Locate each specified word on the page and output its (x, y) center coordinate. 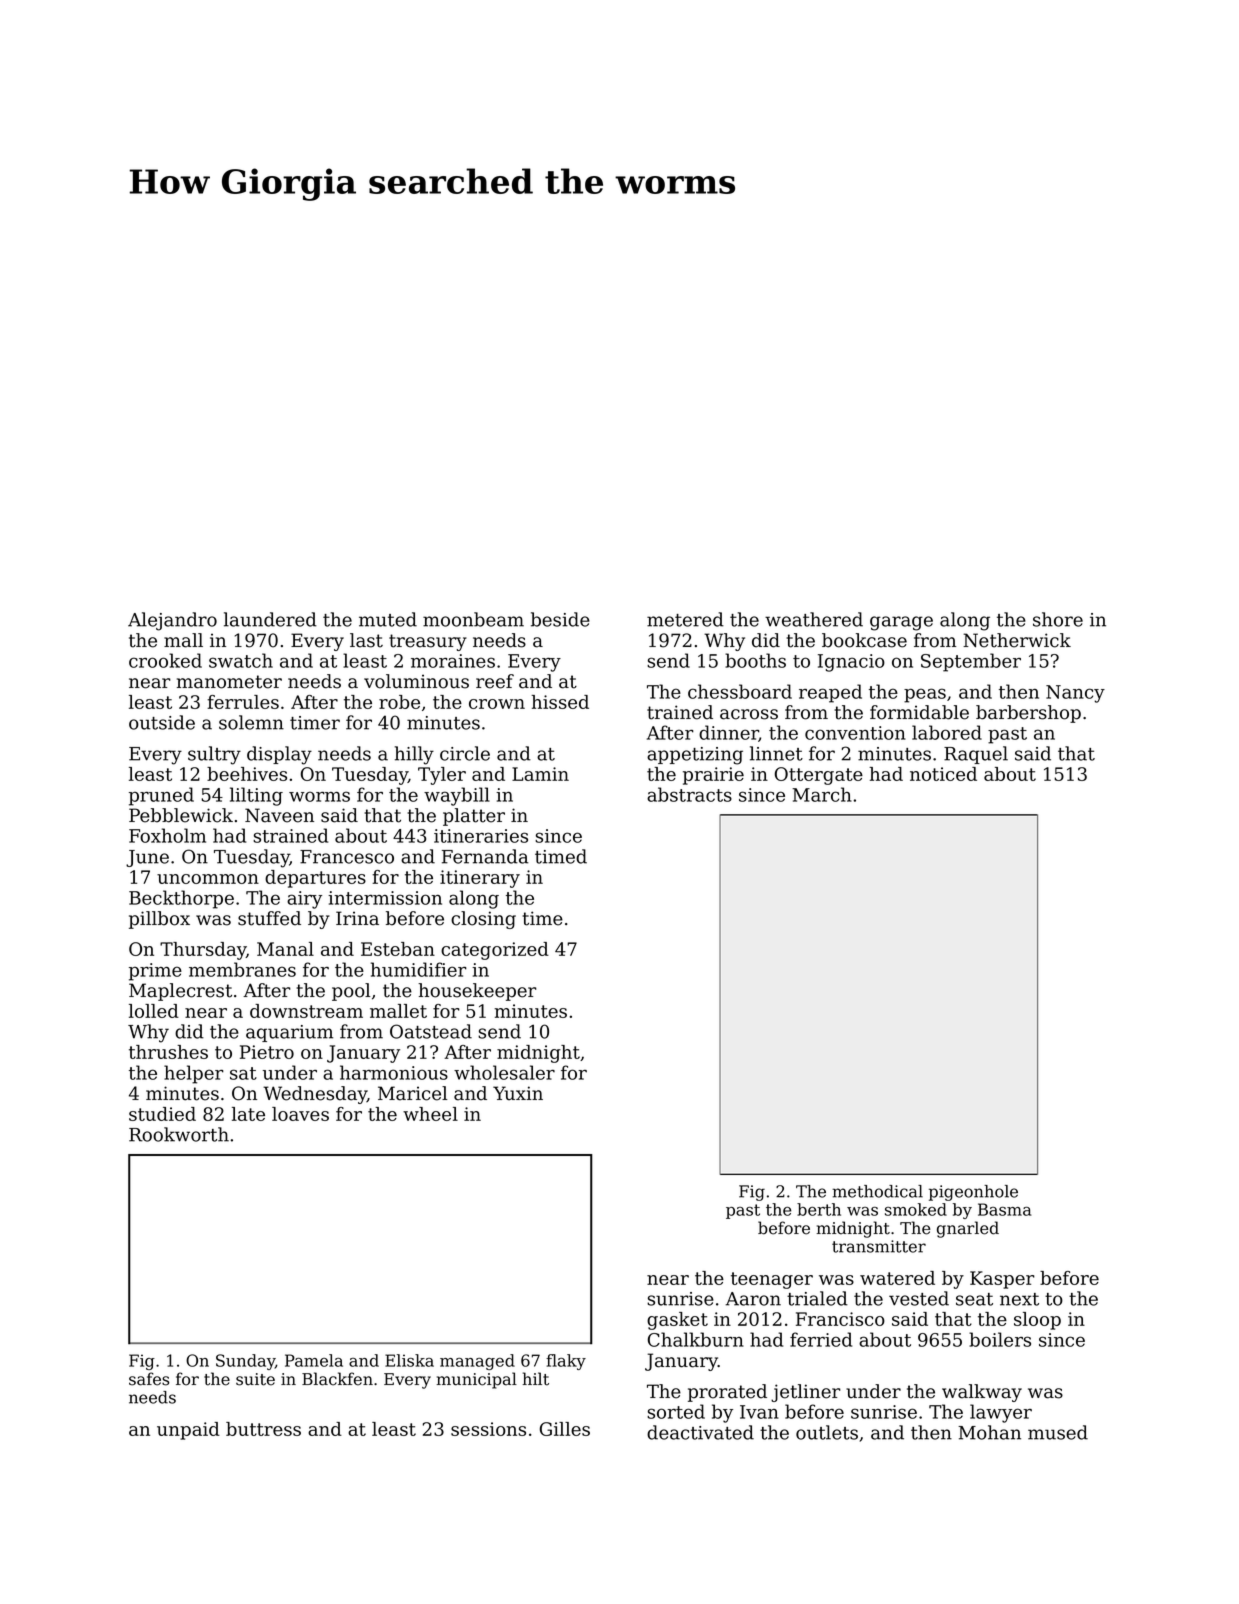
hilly (414, 755)
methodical (877, 1191)
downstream (306, 1011)
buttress (263, 1429)
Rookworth (179, 1134)
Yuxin (518, 1093)
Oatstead (431, 1031)
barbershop (1028, 714)
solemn (251, 722)
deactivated (700, 1432)
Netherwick (1017, 640)
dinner (729, 733)
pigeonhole (973, 1193)
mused (1058, 1432)
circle (465, 753)
